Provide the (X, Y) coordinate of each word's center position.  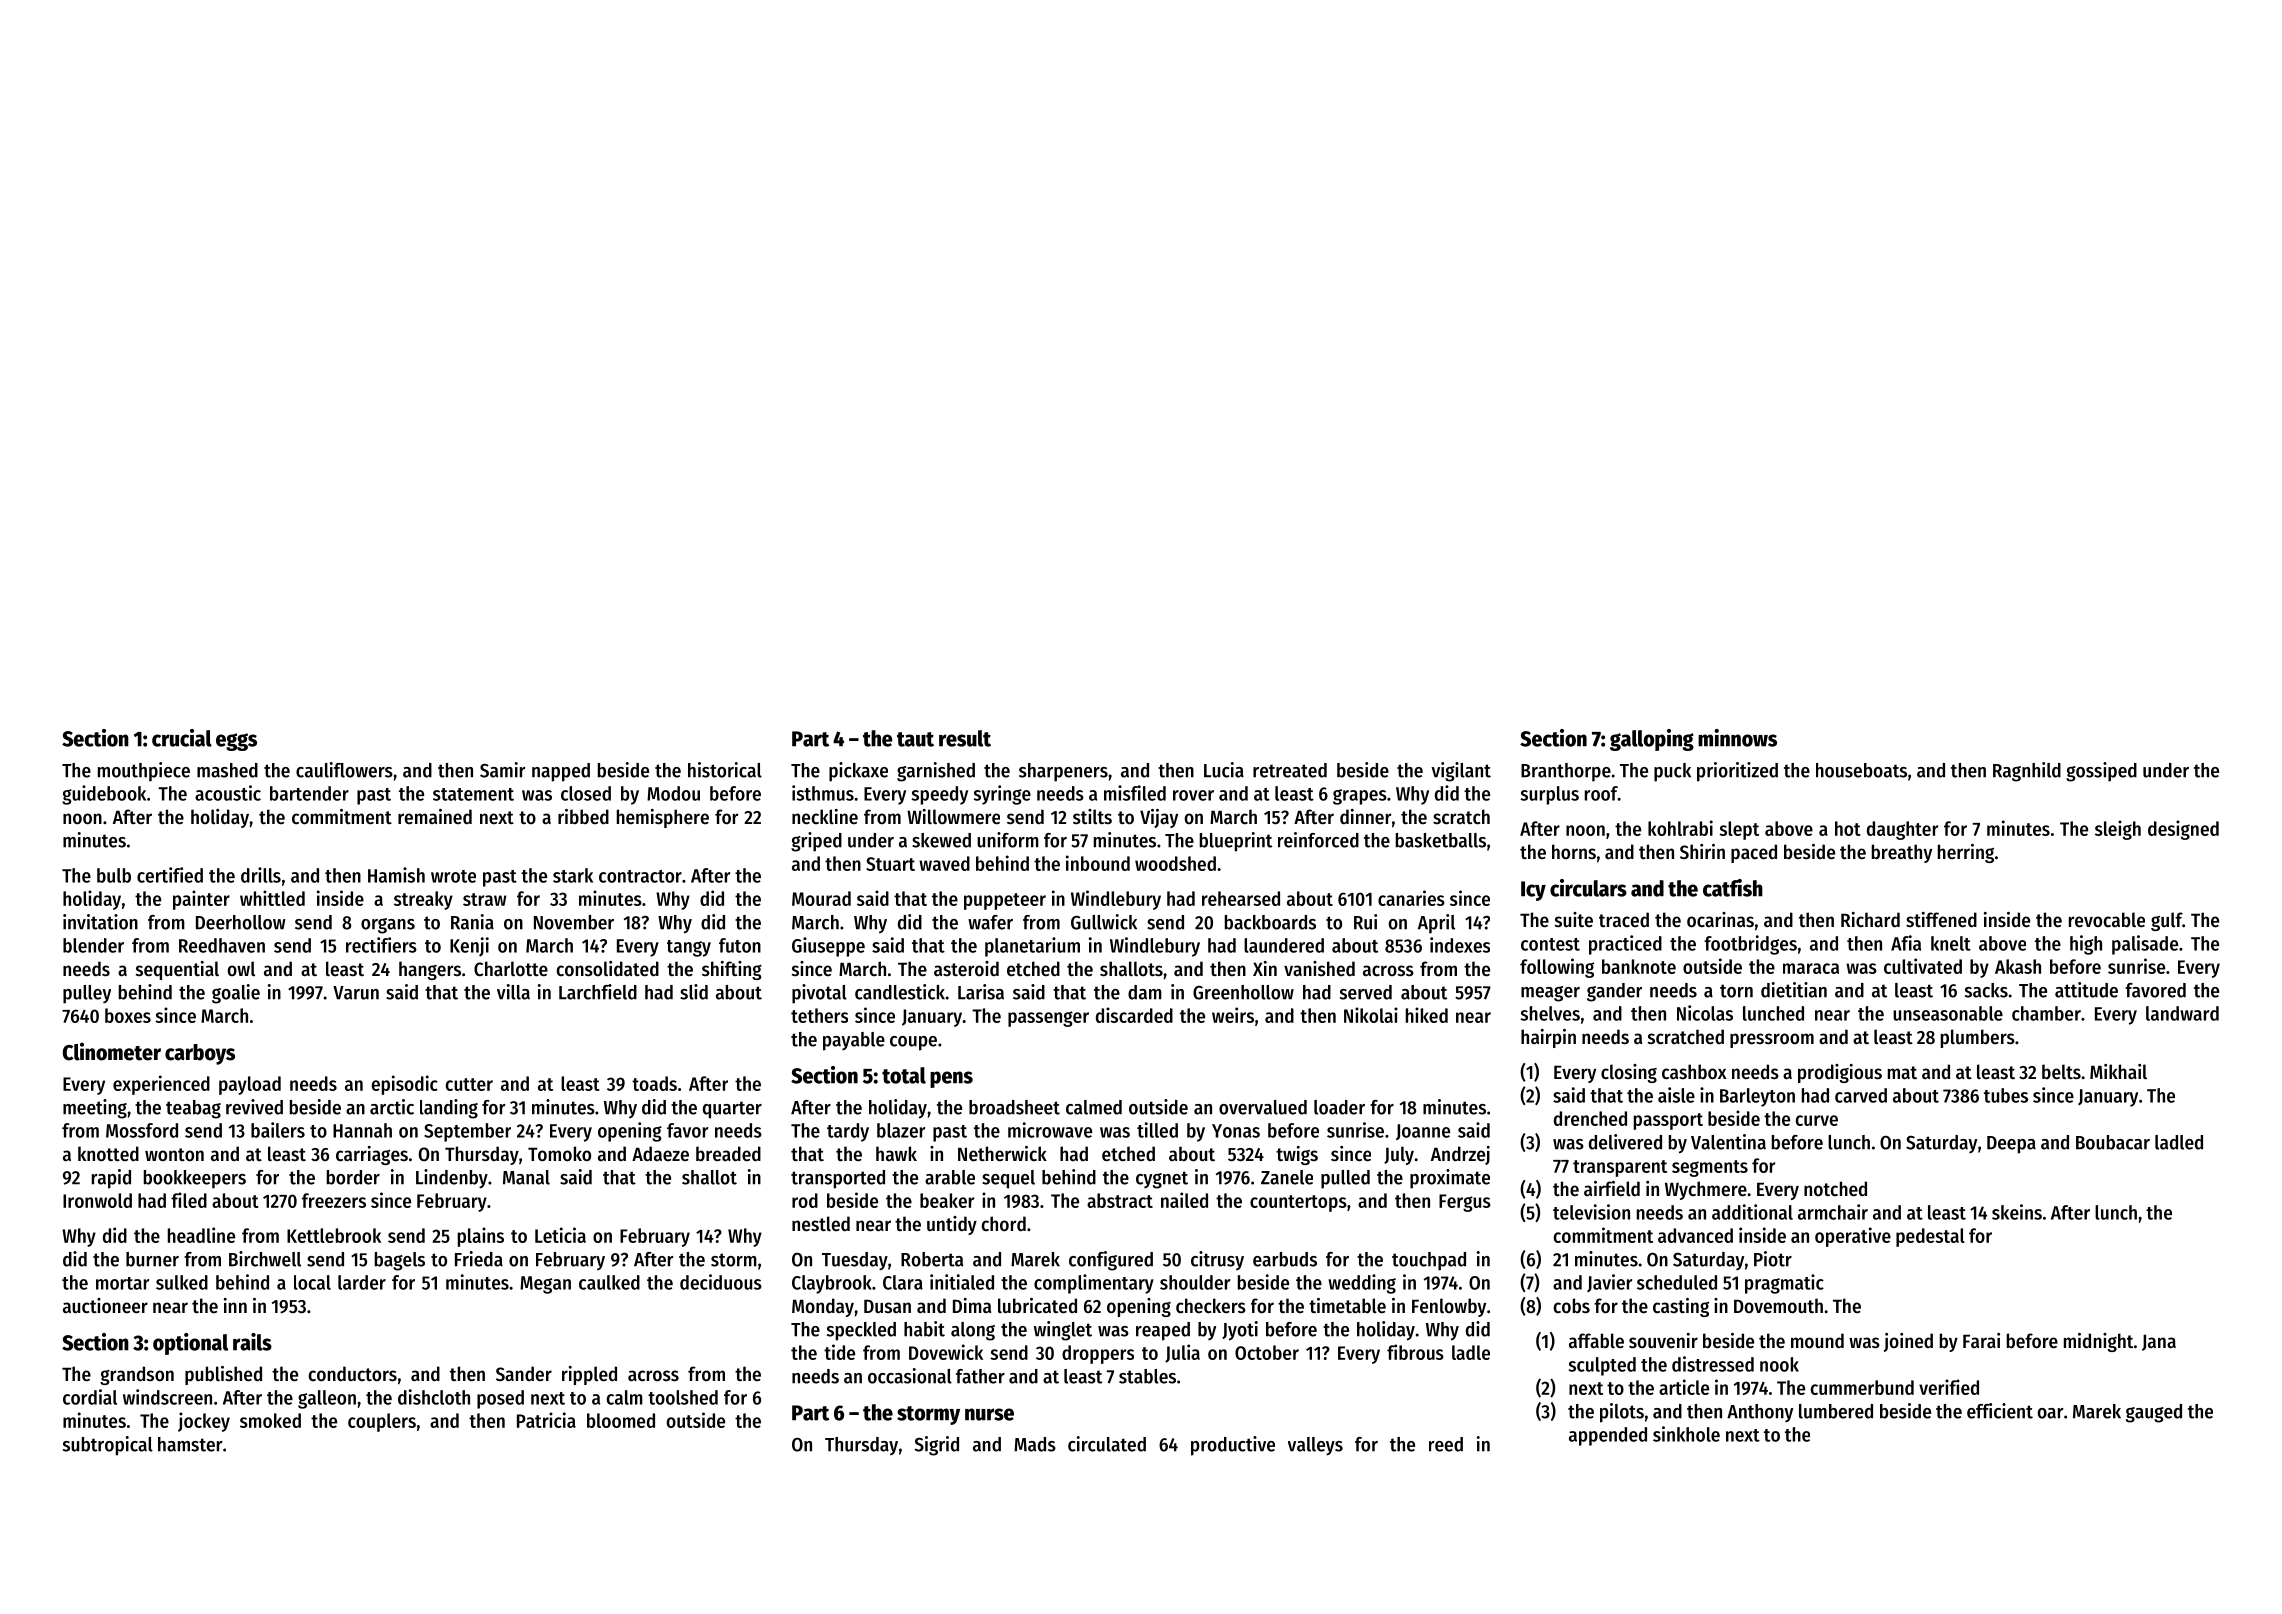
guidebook (104, 795)
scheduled (1677, 1282)
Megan (545, 1285)
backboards (1270, 922)
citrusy (1217, 1261)
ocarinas (1720, 920)
